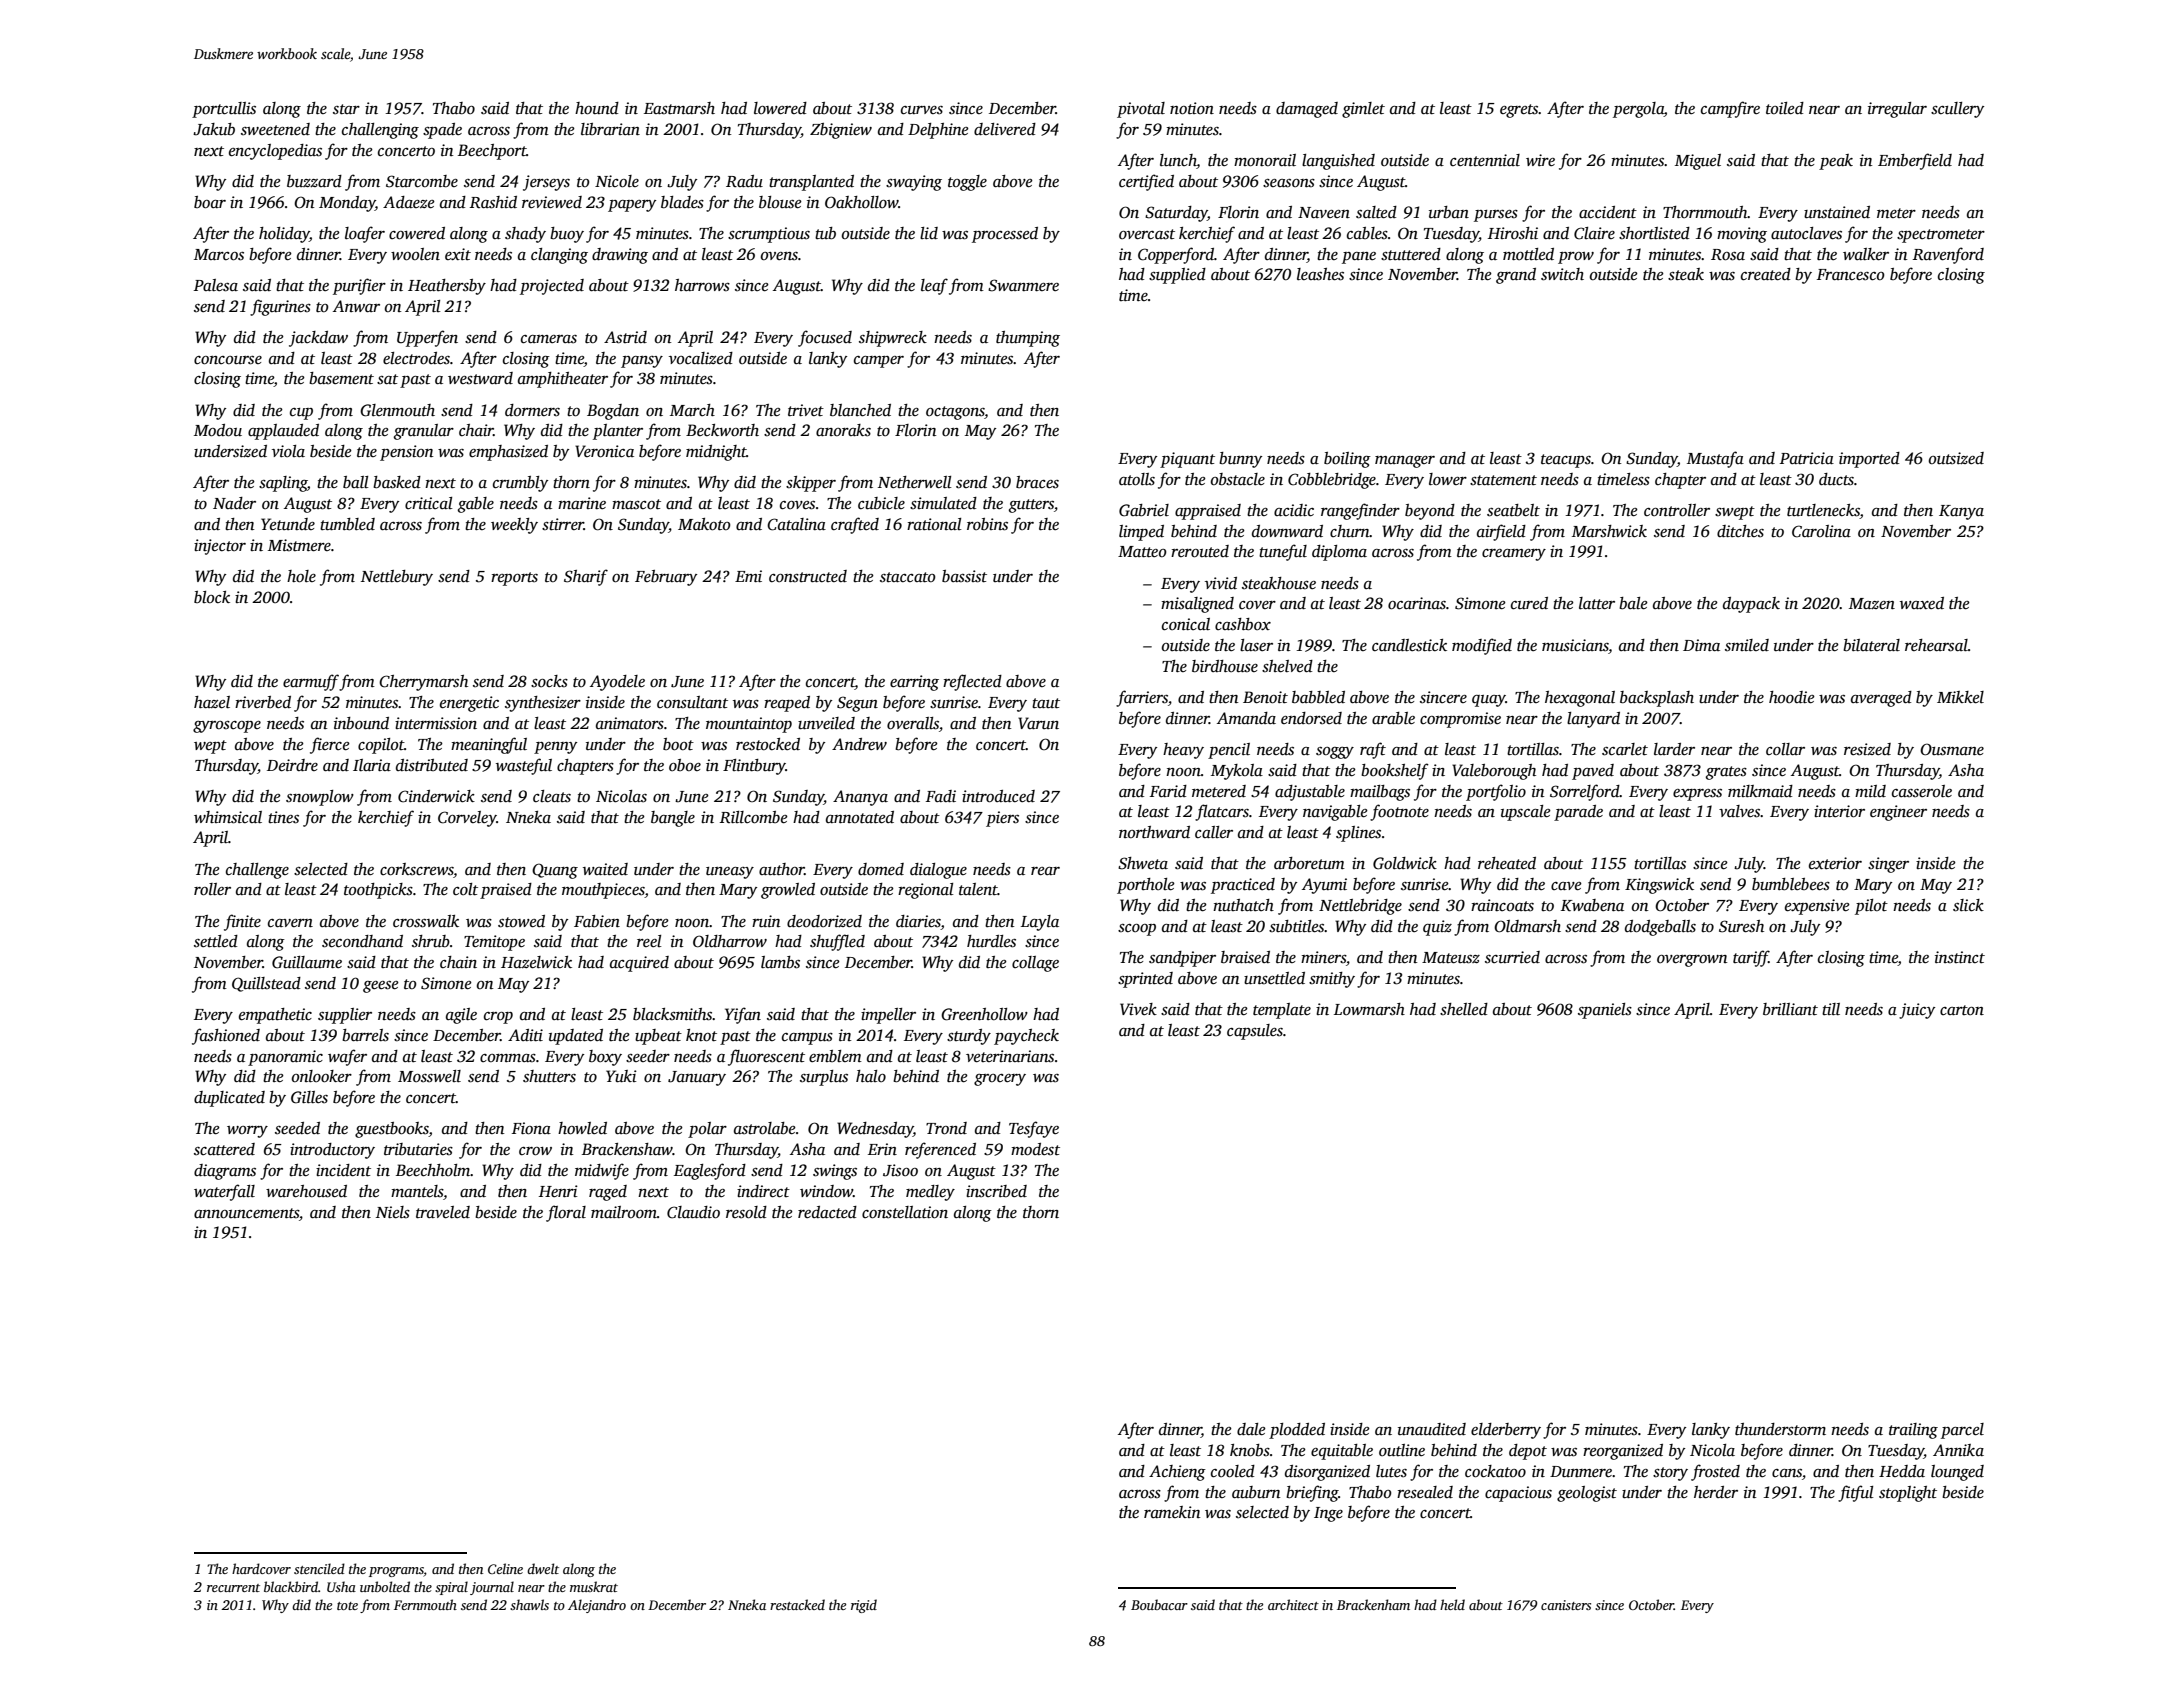 This image has height=1683, width=2178. What do you see at coordinates (1566, 1605) in the image?
I see `canisters` at bounding box center [1566, 1605].
